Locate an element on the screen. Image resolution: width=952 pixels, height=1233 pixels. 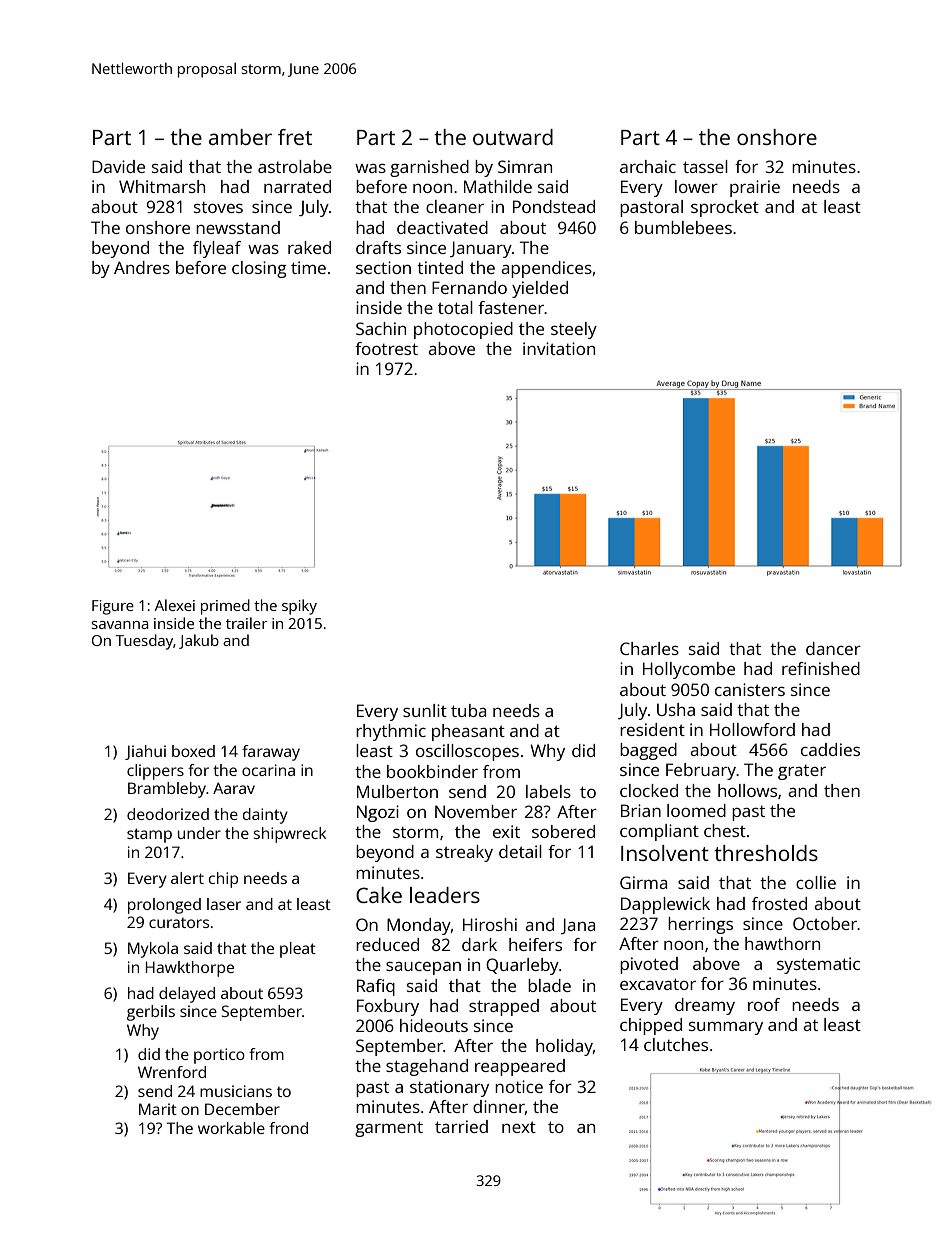
rhythmic is located at coordinates (391, 732).
